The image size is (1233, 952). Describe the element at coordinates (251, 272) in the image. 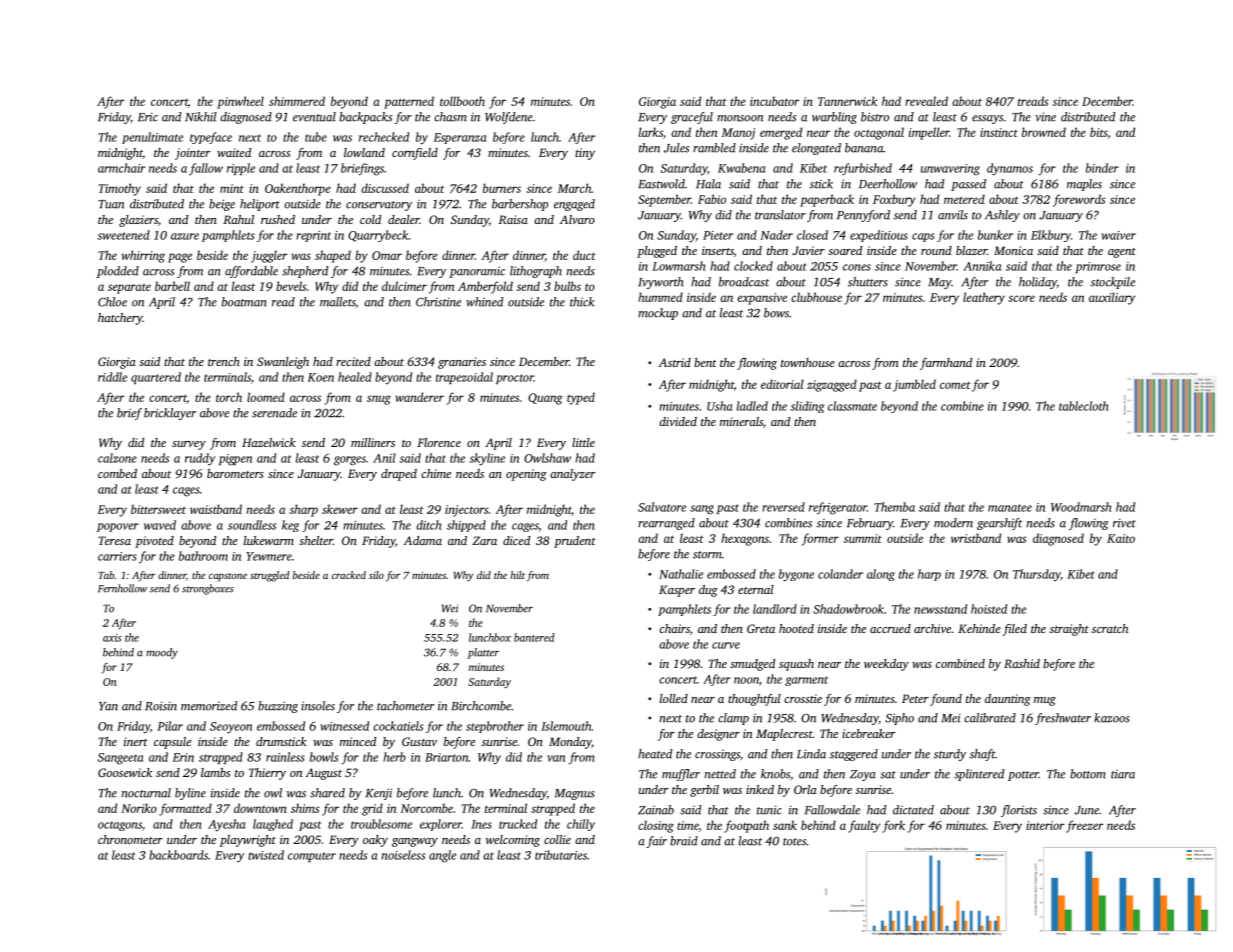

I see `affordable` at that location.
